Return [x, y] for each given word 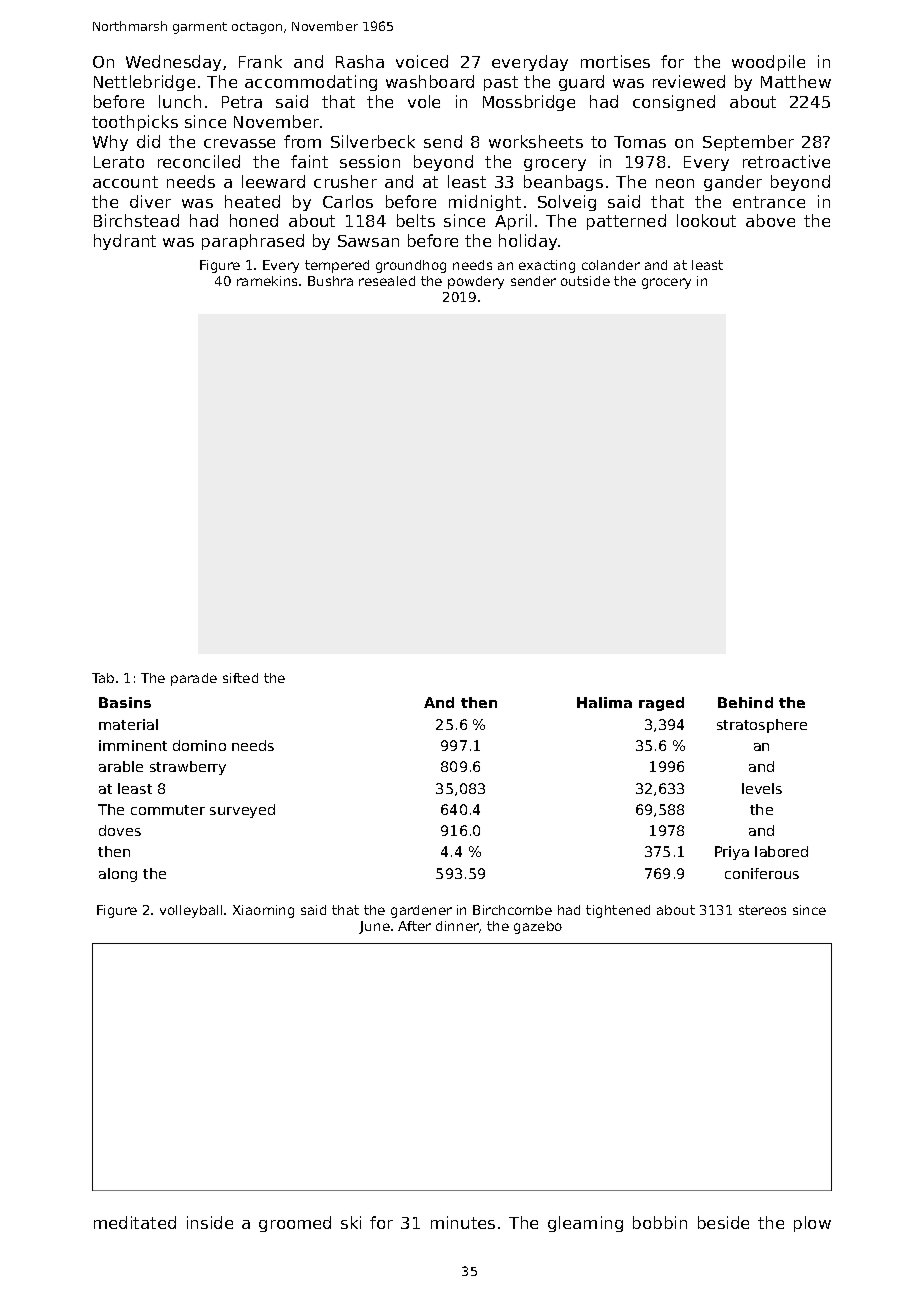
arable [121, 766]
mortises [615, 61]
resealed [387, 281]
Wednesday [173, 63]
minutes [463, 1222]
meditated [135, 1222]
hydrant [125, 242]
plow [812, 1224]
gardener [421, 911]
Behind [745, 702]
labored [781, 851]
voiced [422, 61]
